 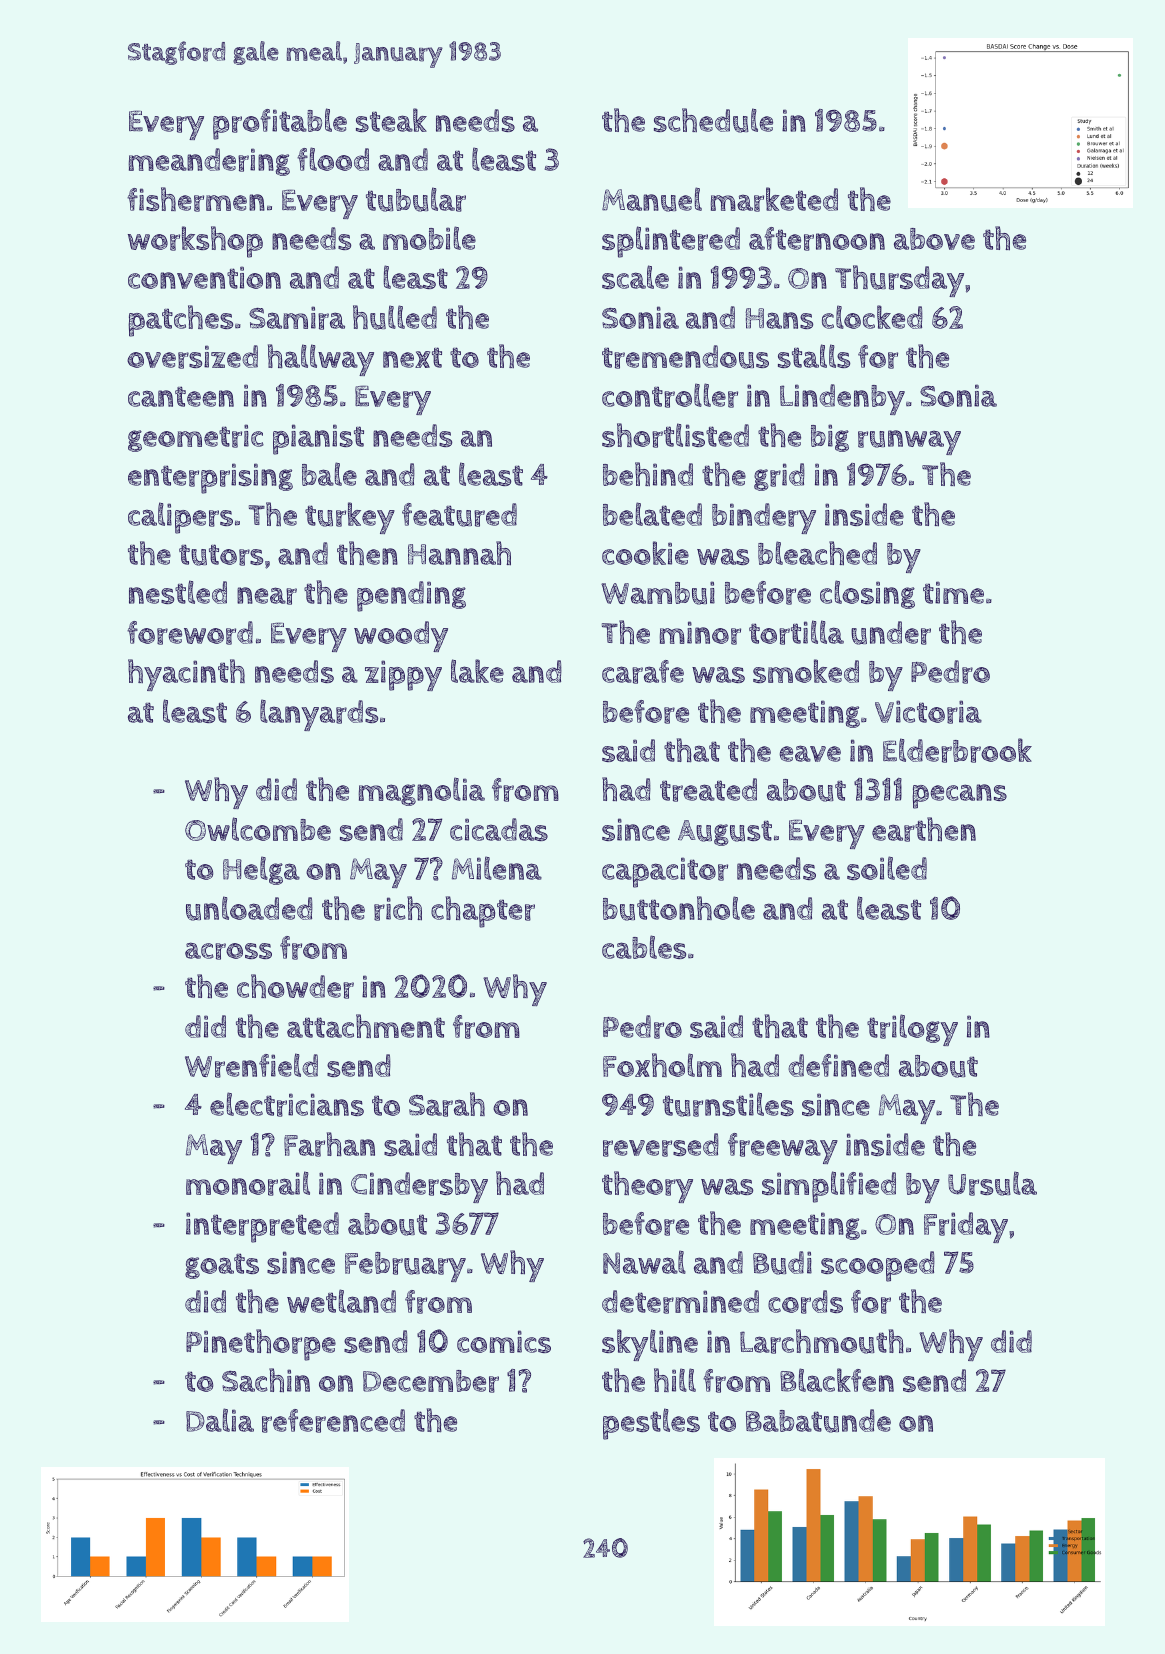 I want to click on splintered, so click(x=671, y=242).
